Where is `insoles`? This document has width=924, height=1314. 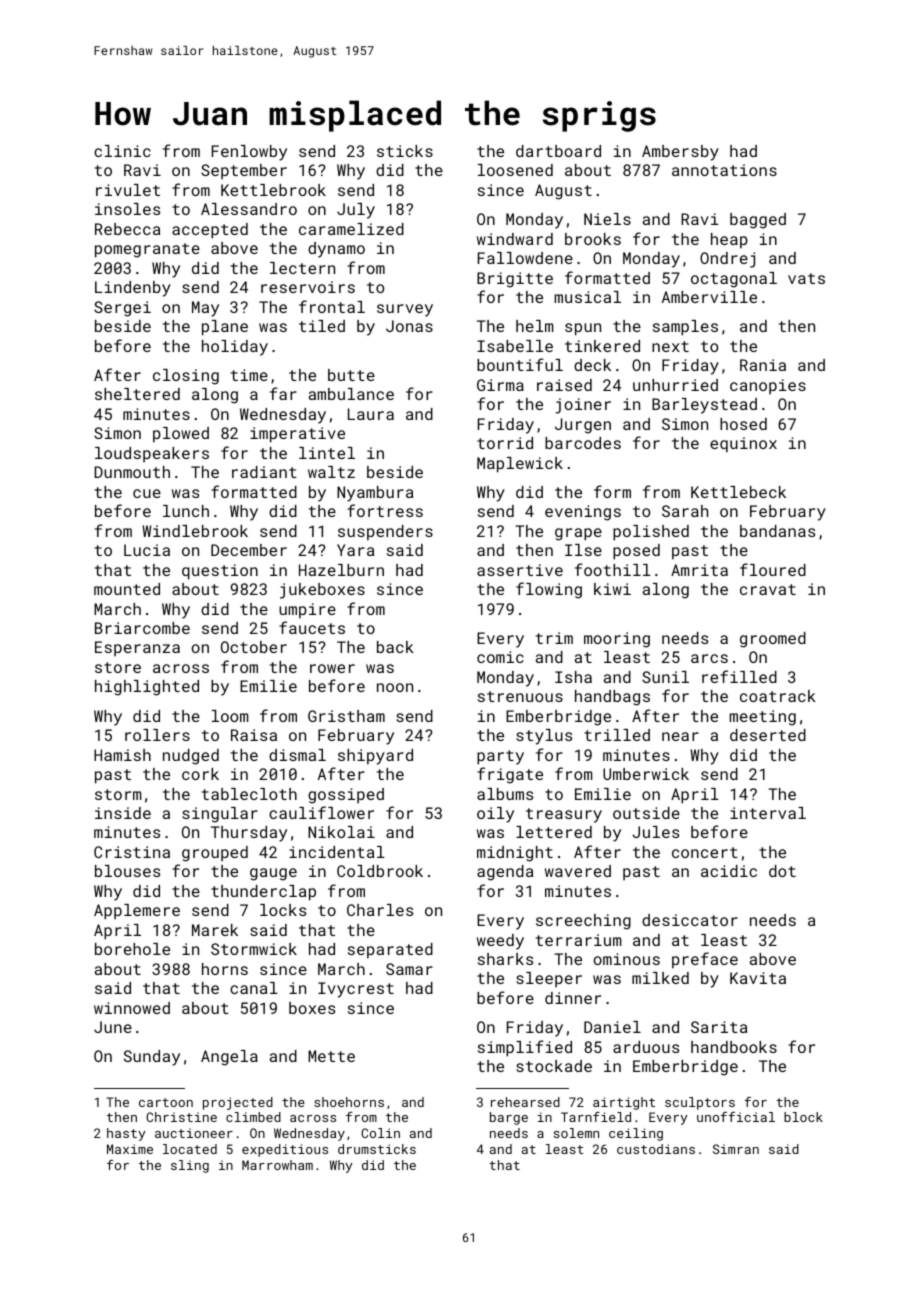
insoles is located at coordinates (127, 209).
